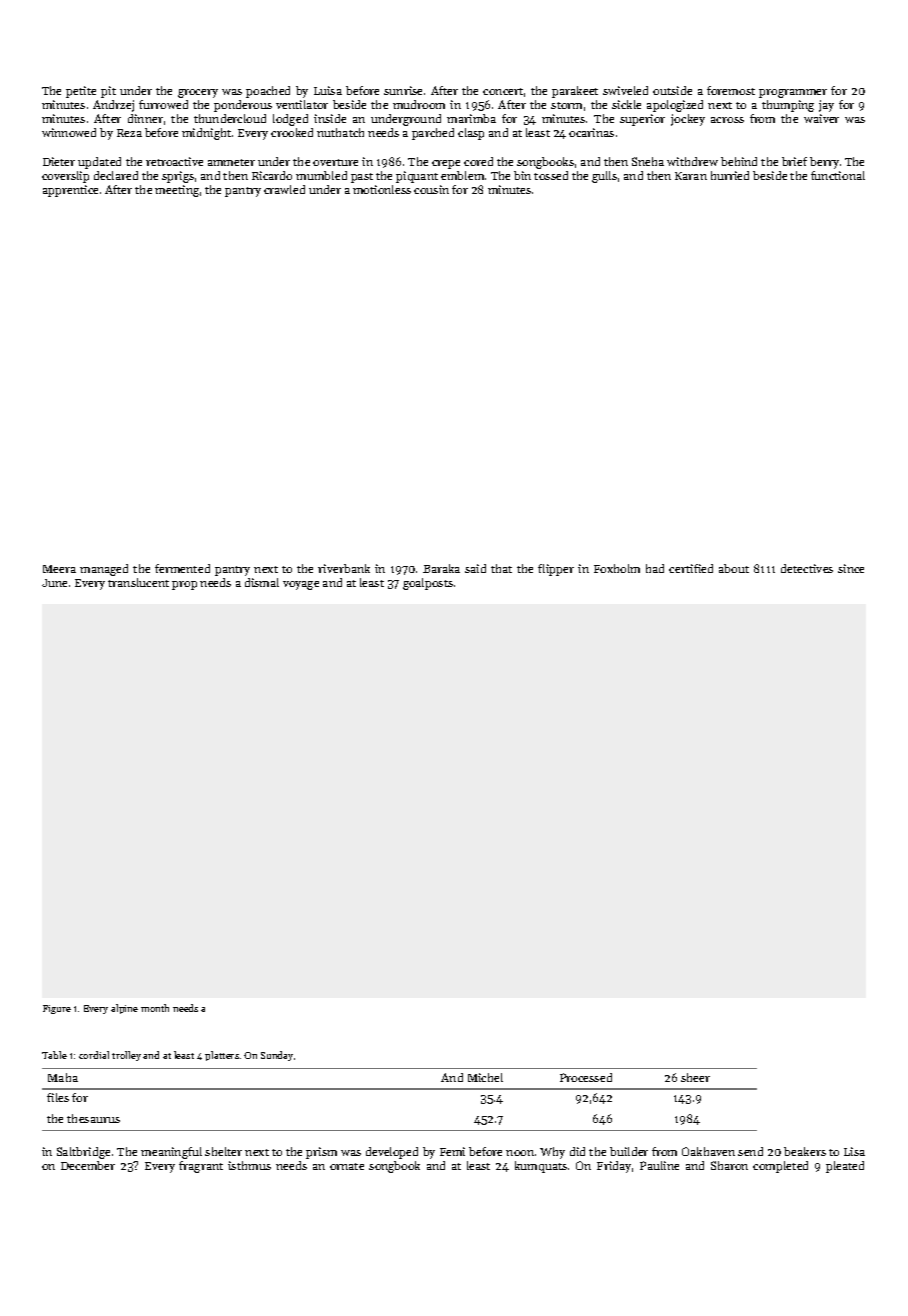 This screenshot has width=908, height=1316. What do you see at coordinates (198, 93) in the screenshot?
I see `grocery` at bounding box center [198, 93].
